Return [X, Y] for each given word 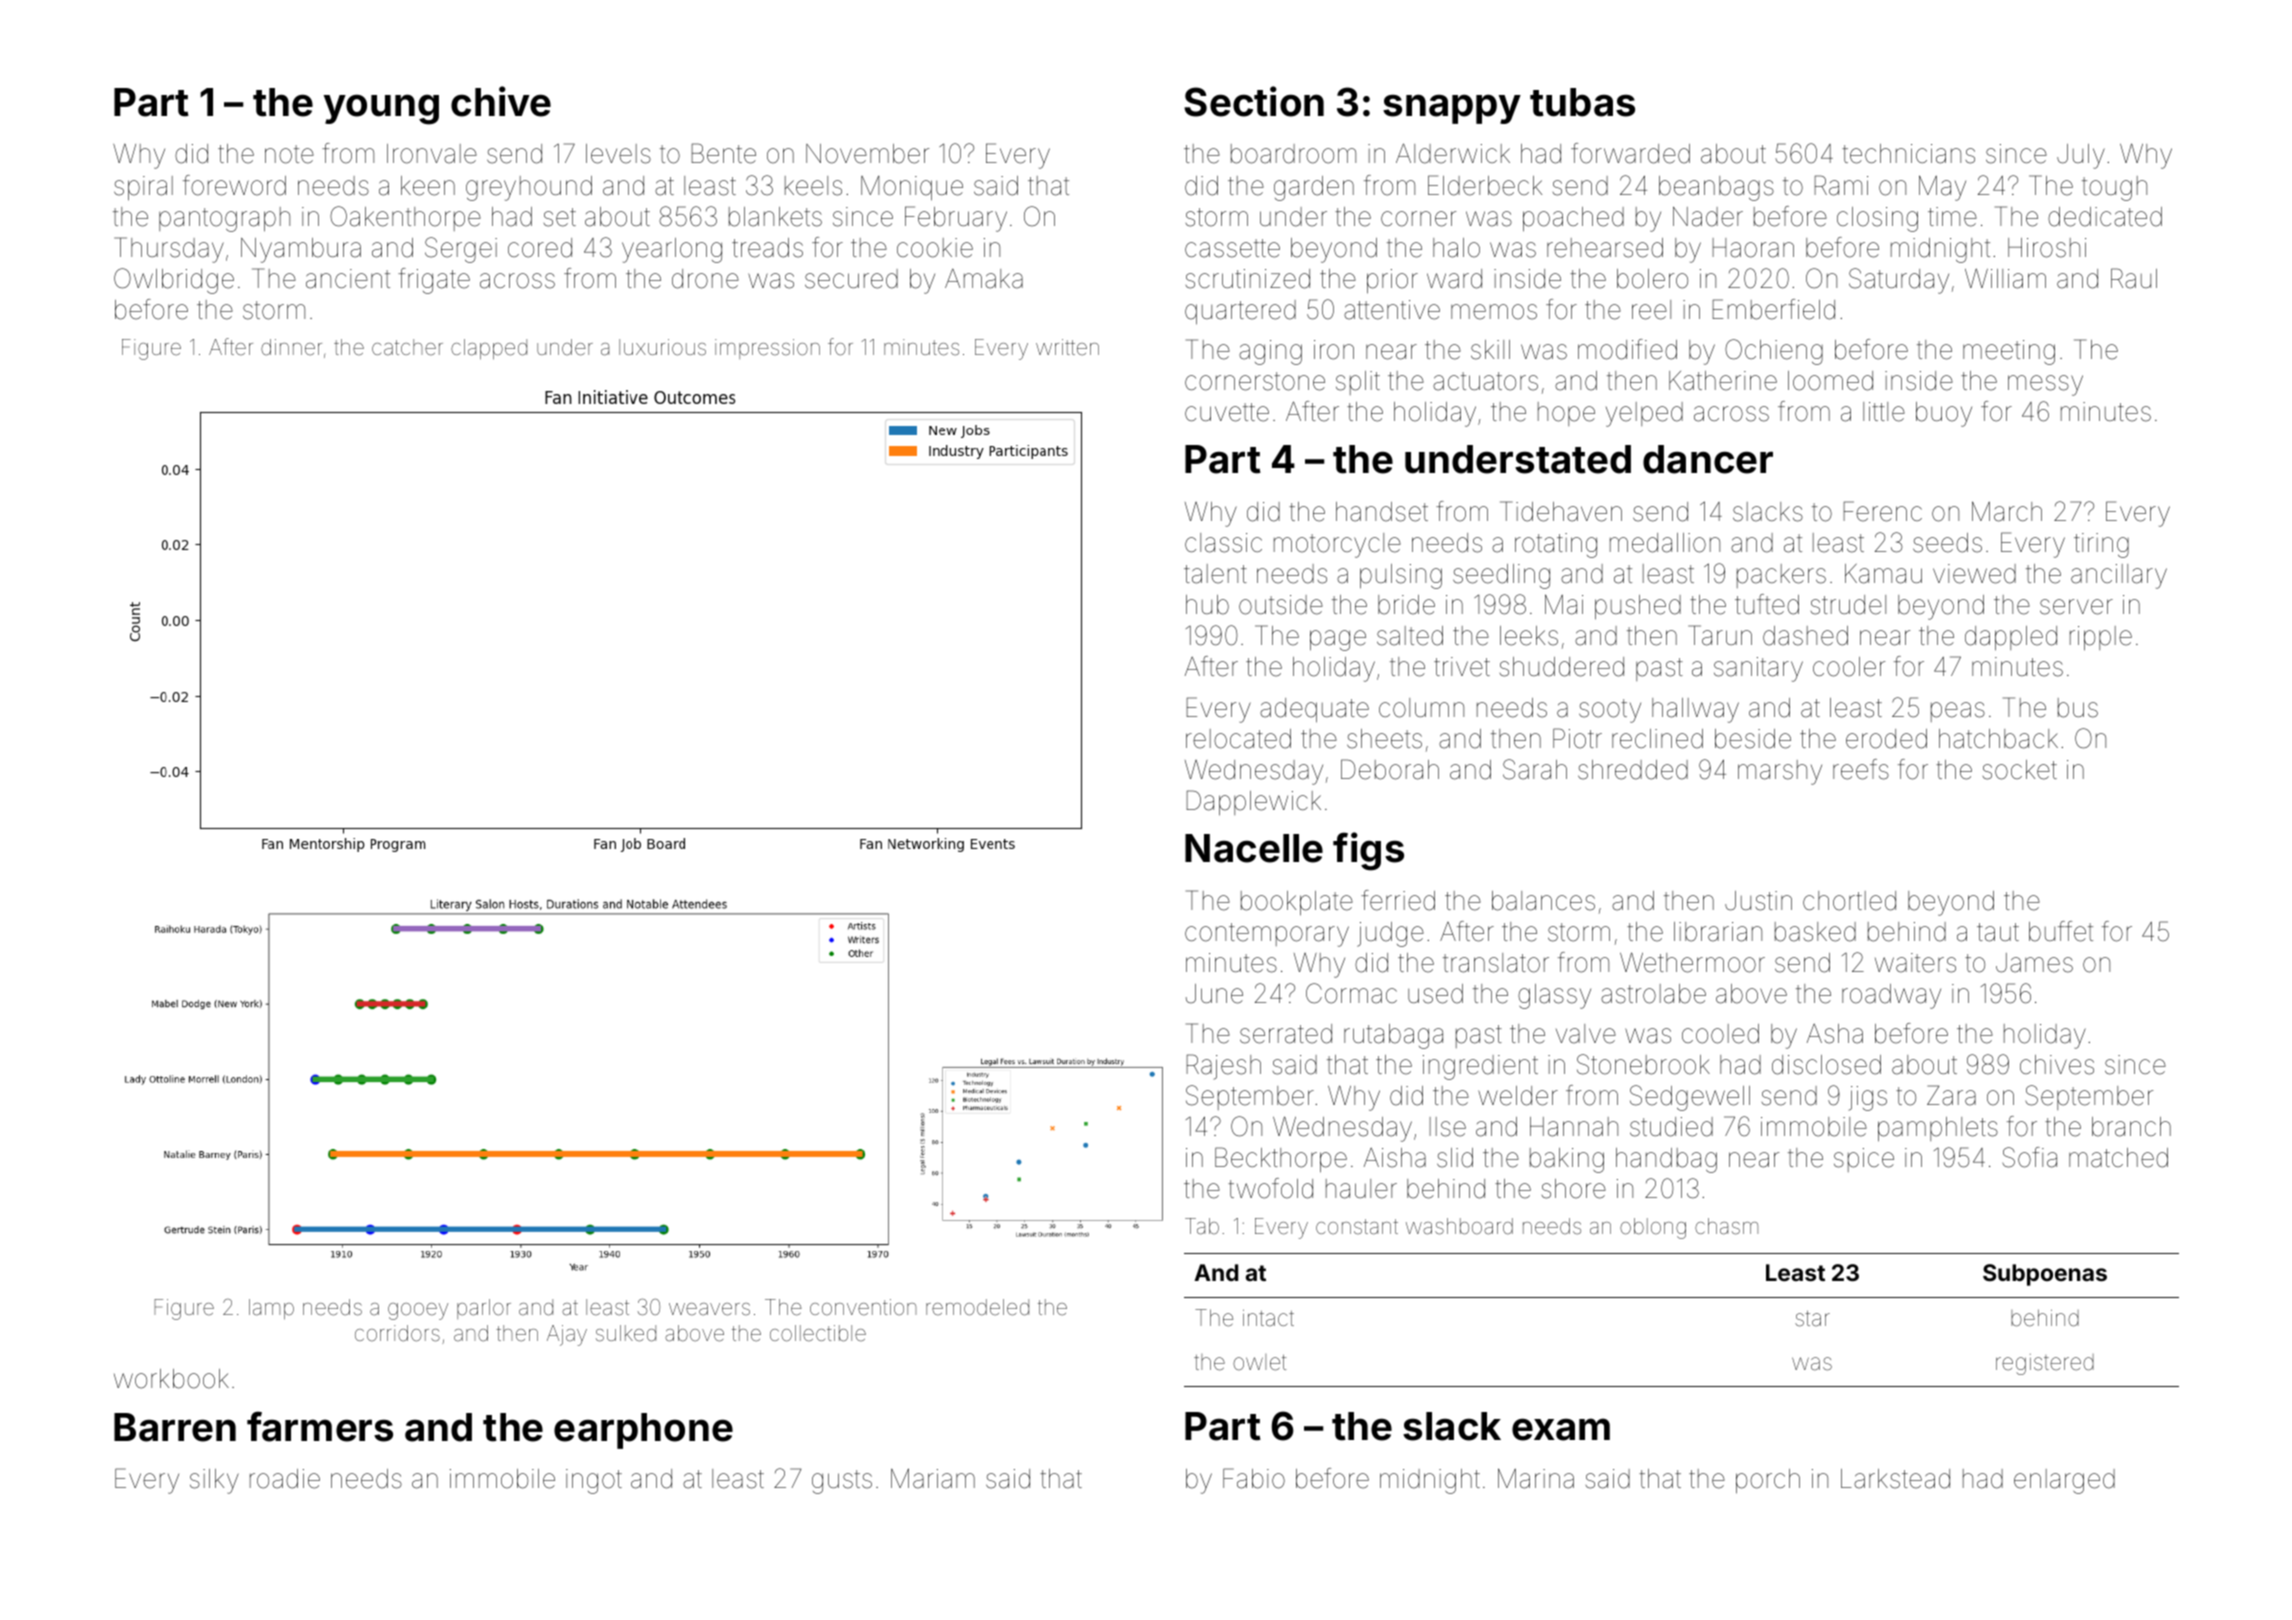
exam [1561, 1429]
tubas [1582, 102]
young [381, 109]
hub [1207, 605]
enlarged [2064, 1481]
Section [1254, 101]
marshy [1780, 772]
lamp [271, 1309]
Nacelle [1254, 848]
